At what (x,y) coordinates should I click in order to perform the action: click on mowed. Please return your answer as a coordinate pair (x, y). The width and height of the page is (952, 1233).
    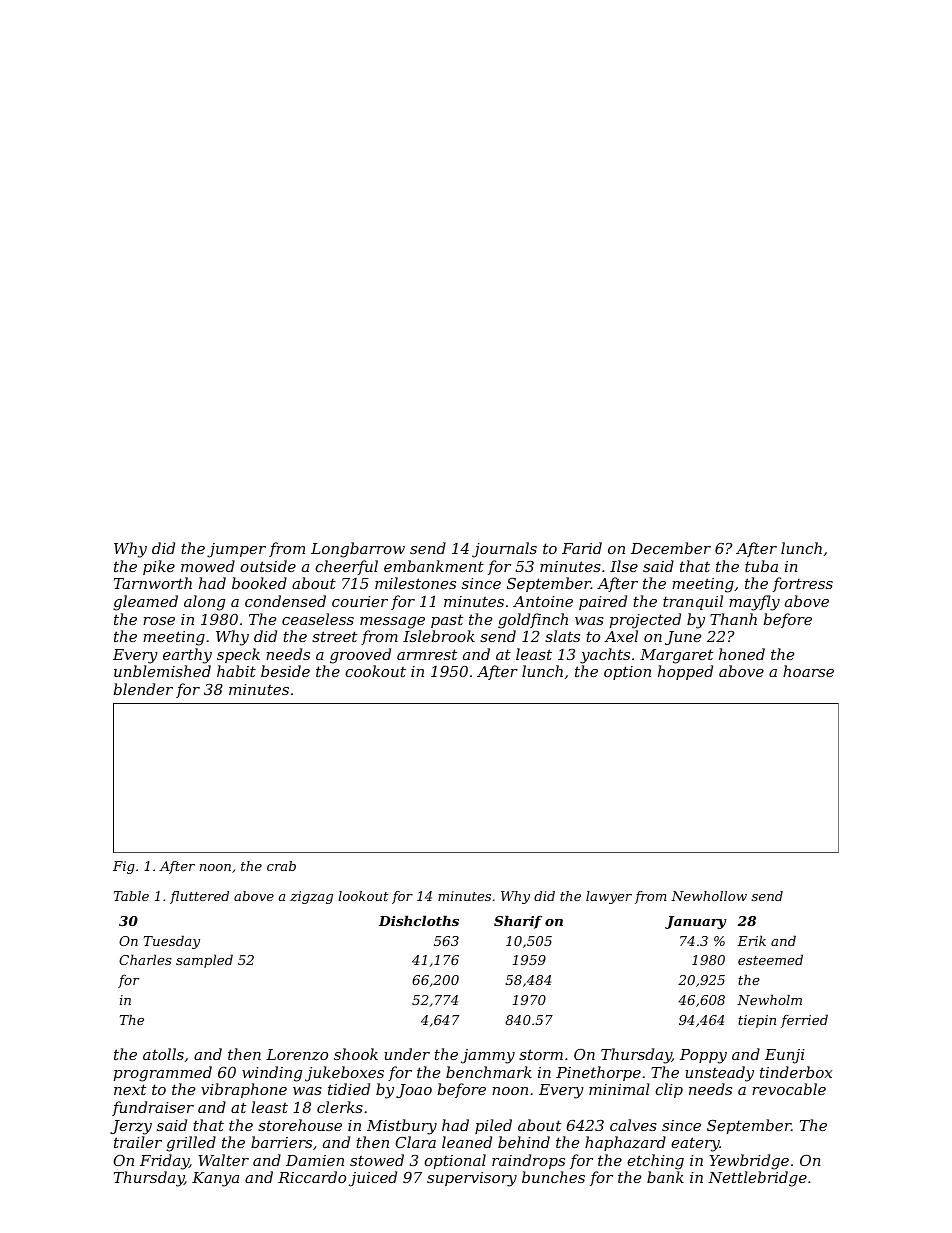
    Looking at the image, I should click on (208, 566).
